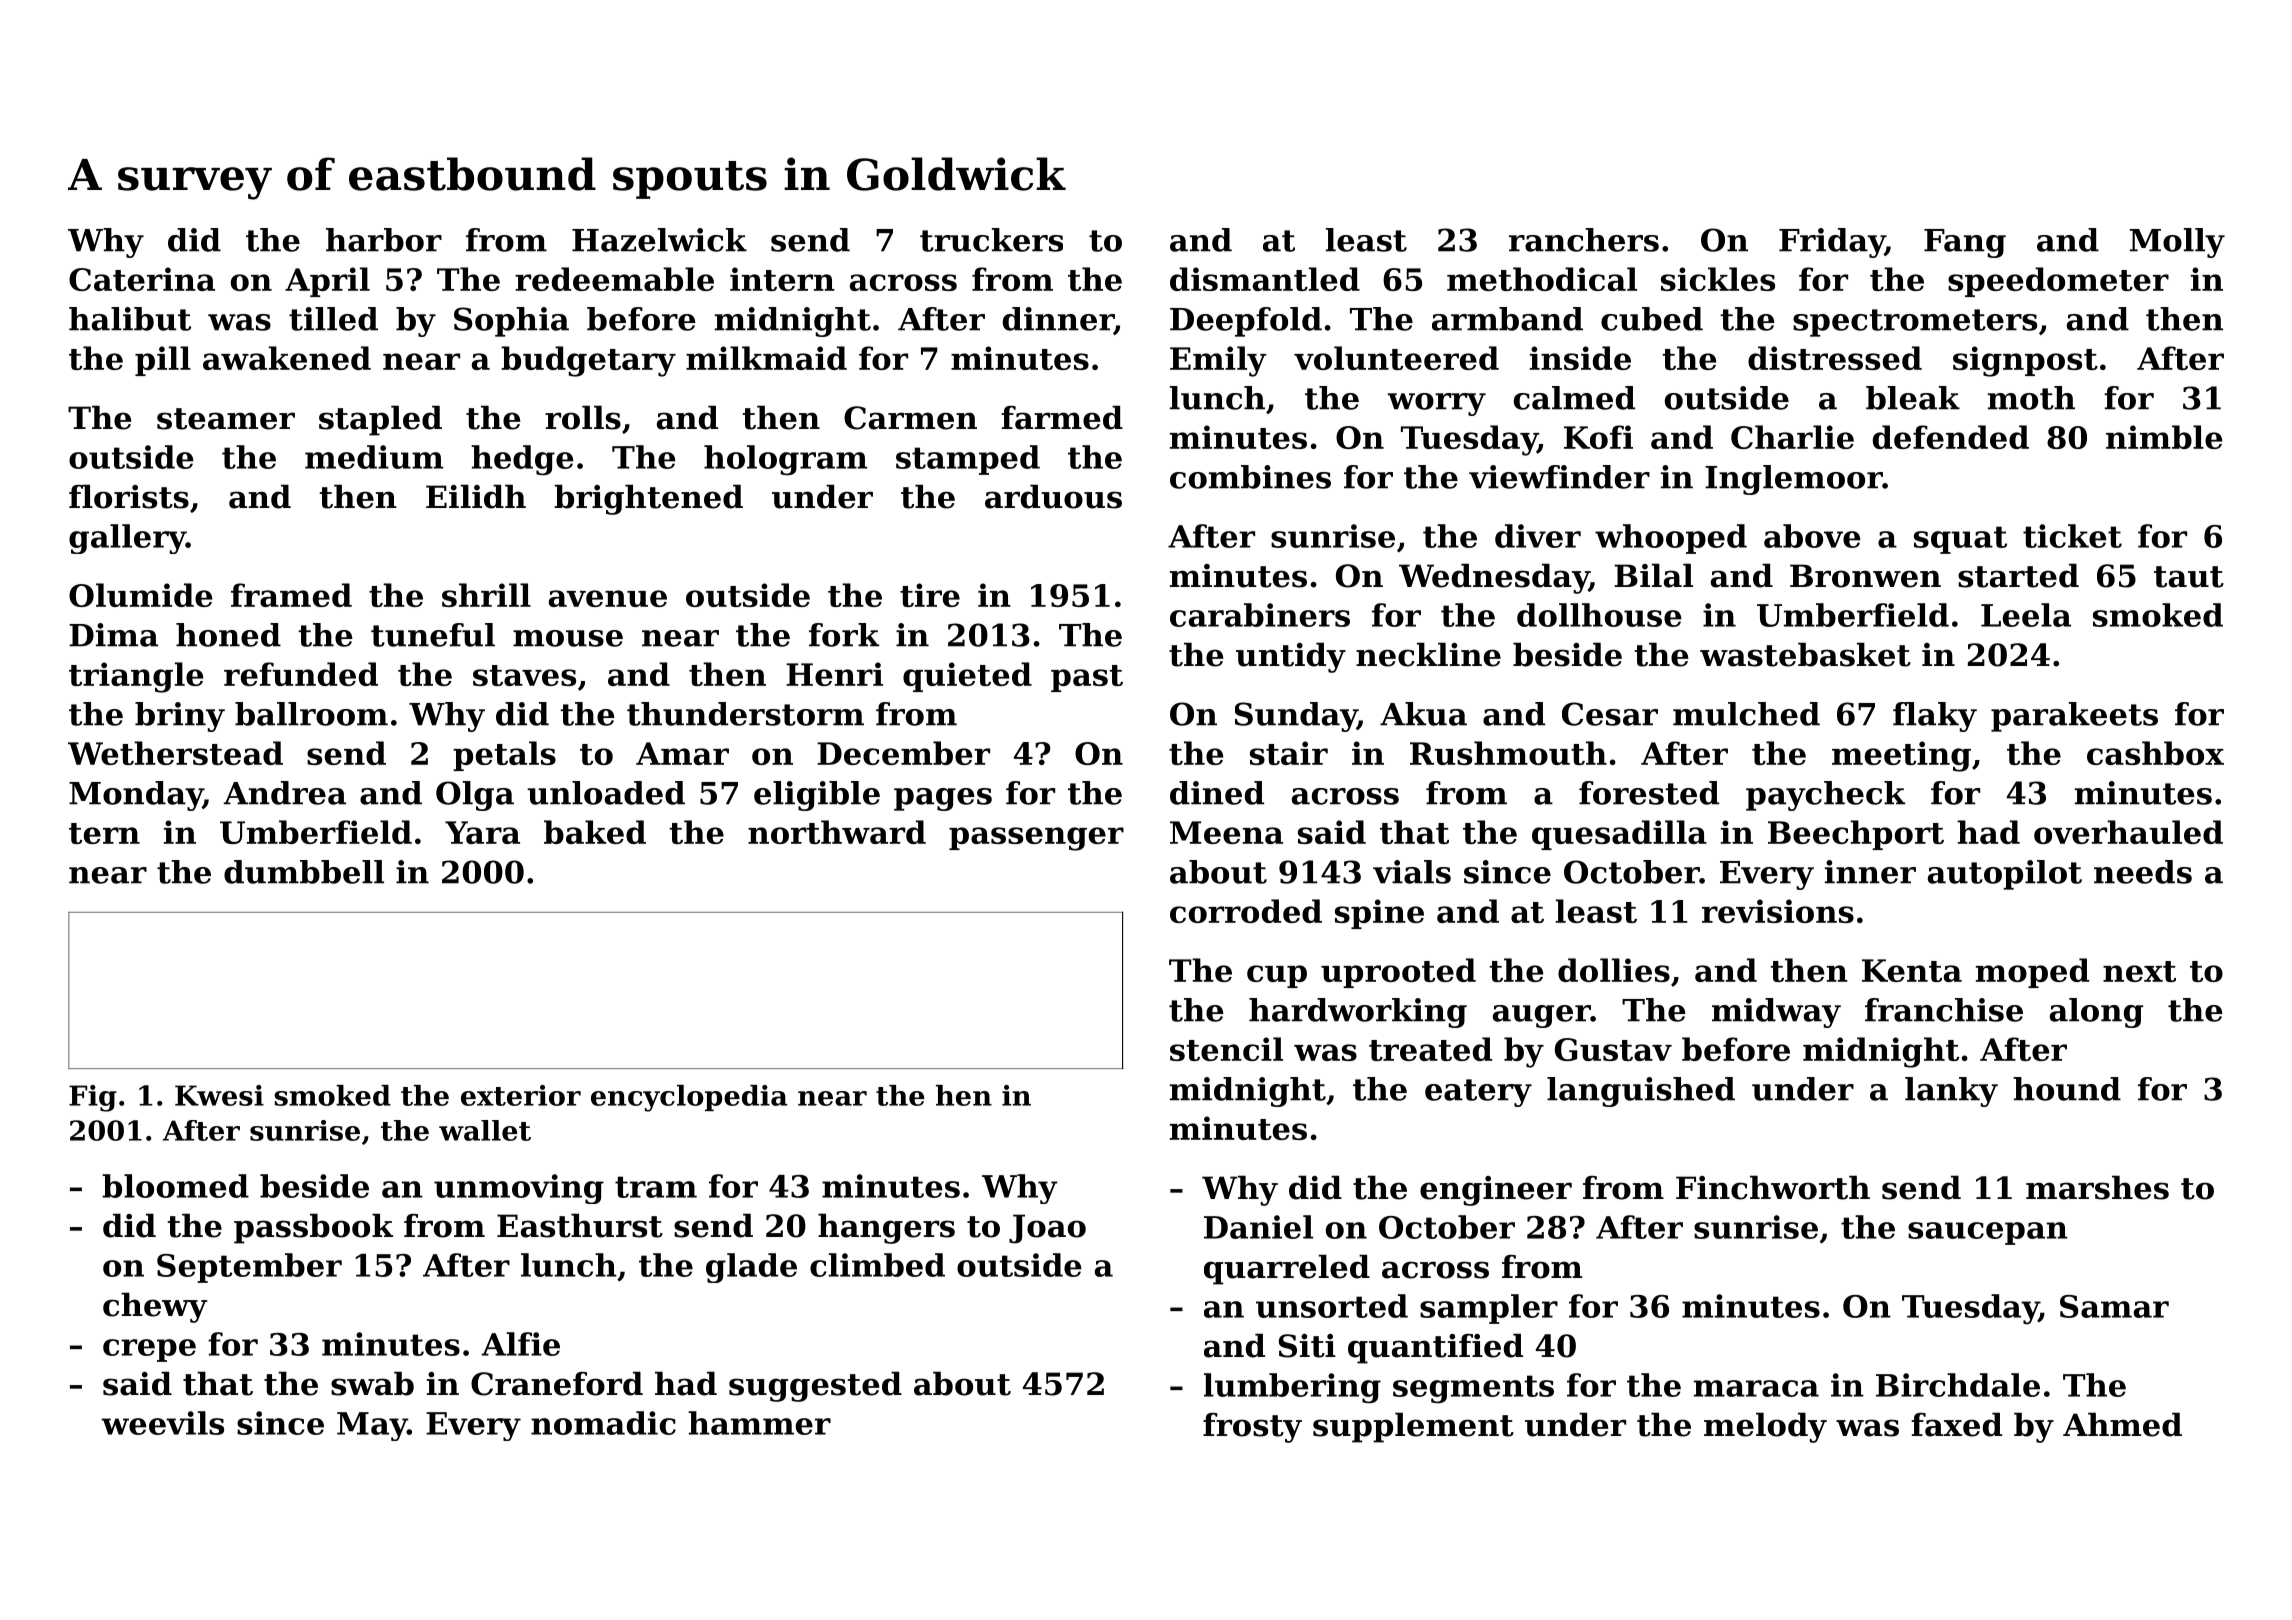  What do you see at coordinates (1958, 1385) in the screenshot?
I see `Birchdale` at bounding box center [1958, 1385].
